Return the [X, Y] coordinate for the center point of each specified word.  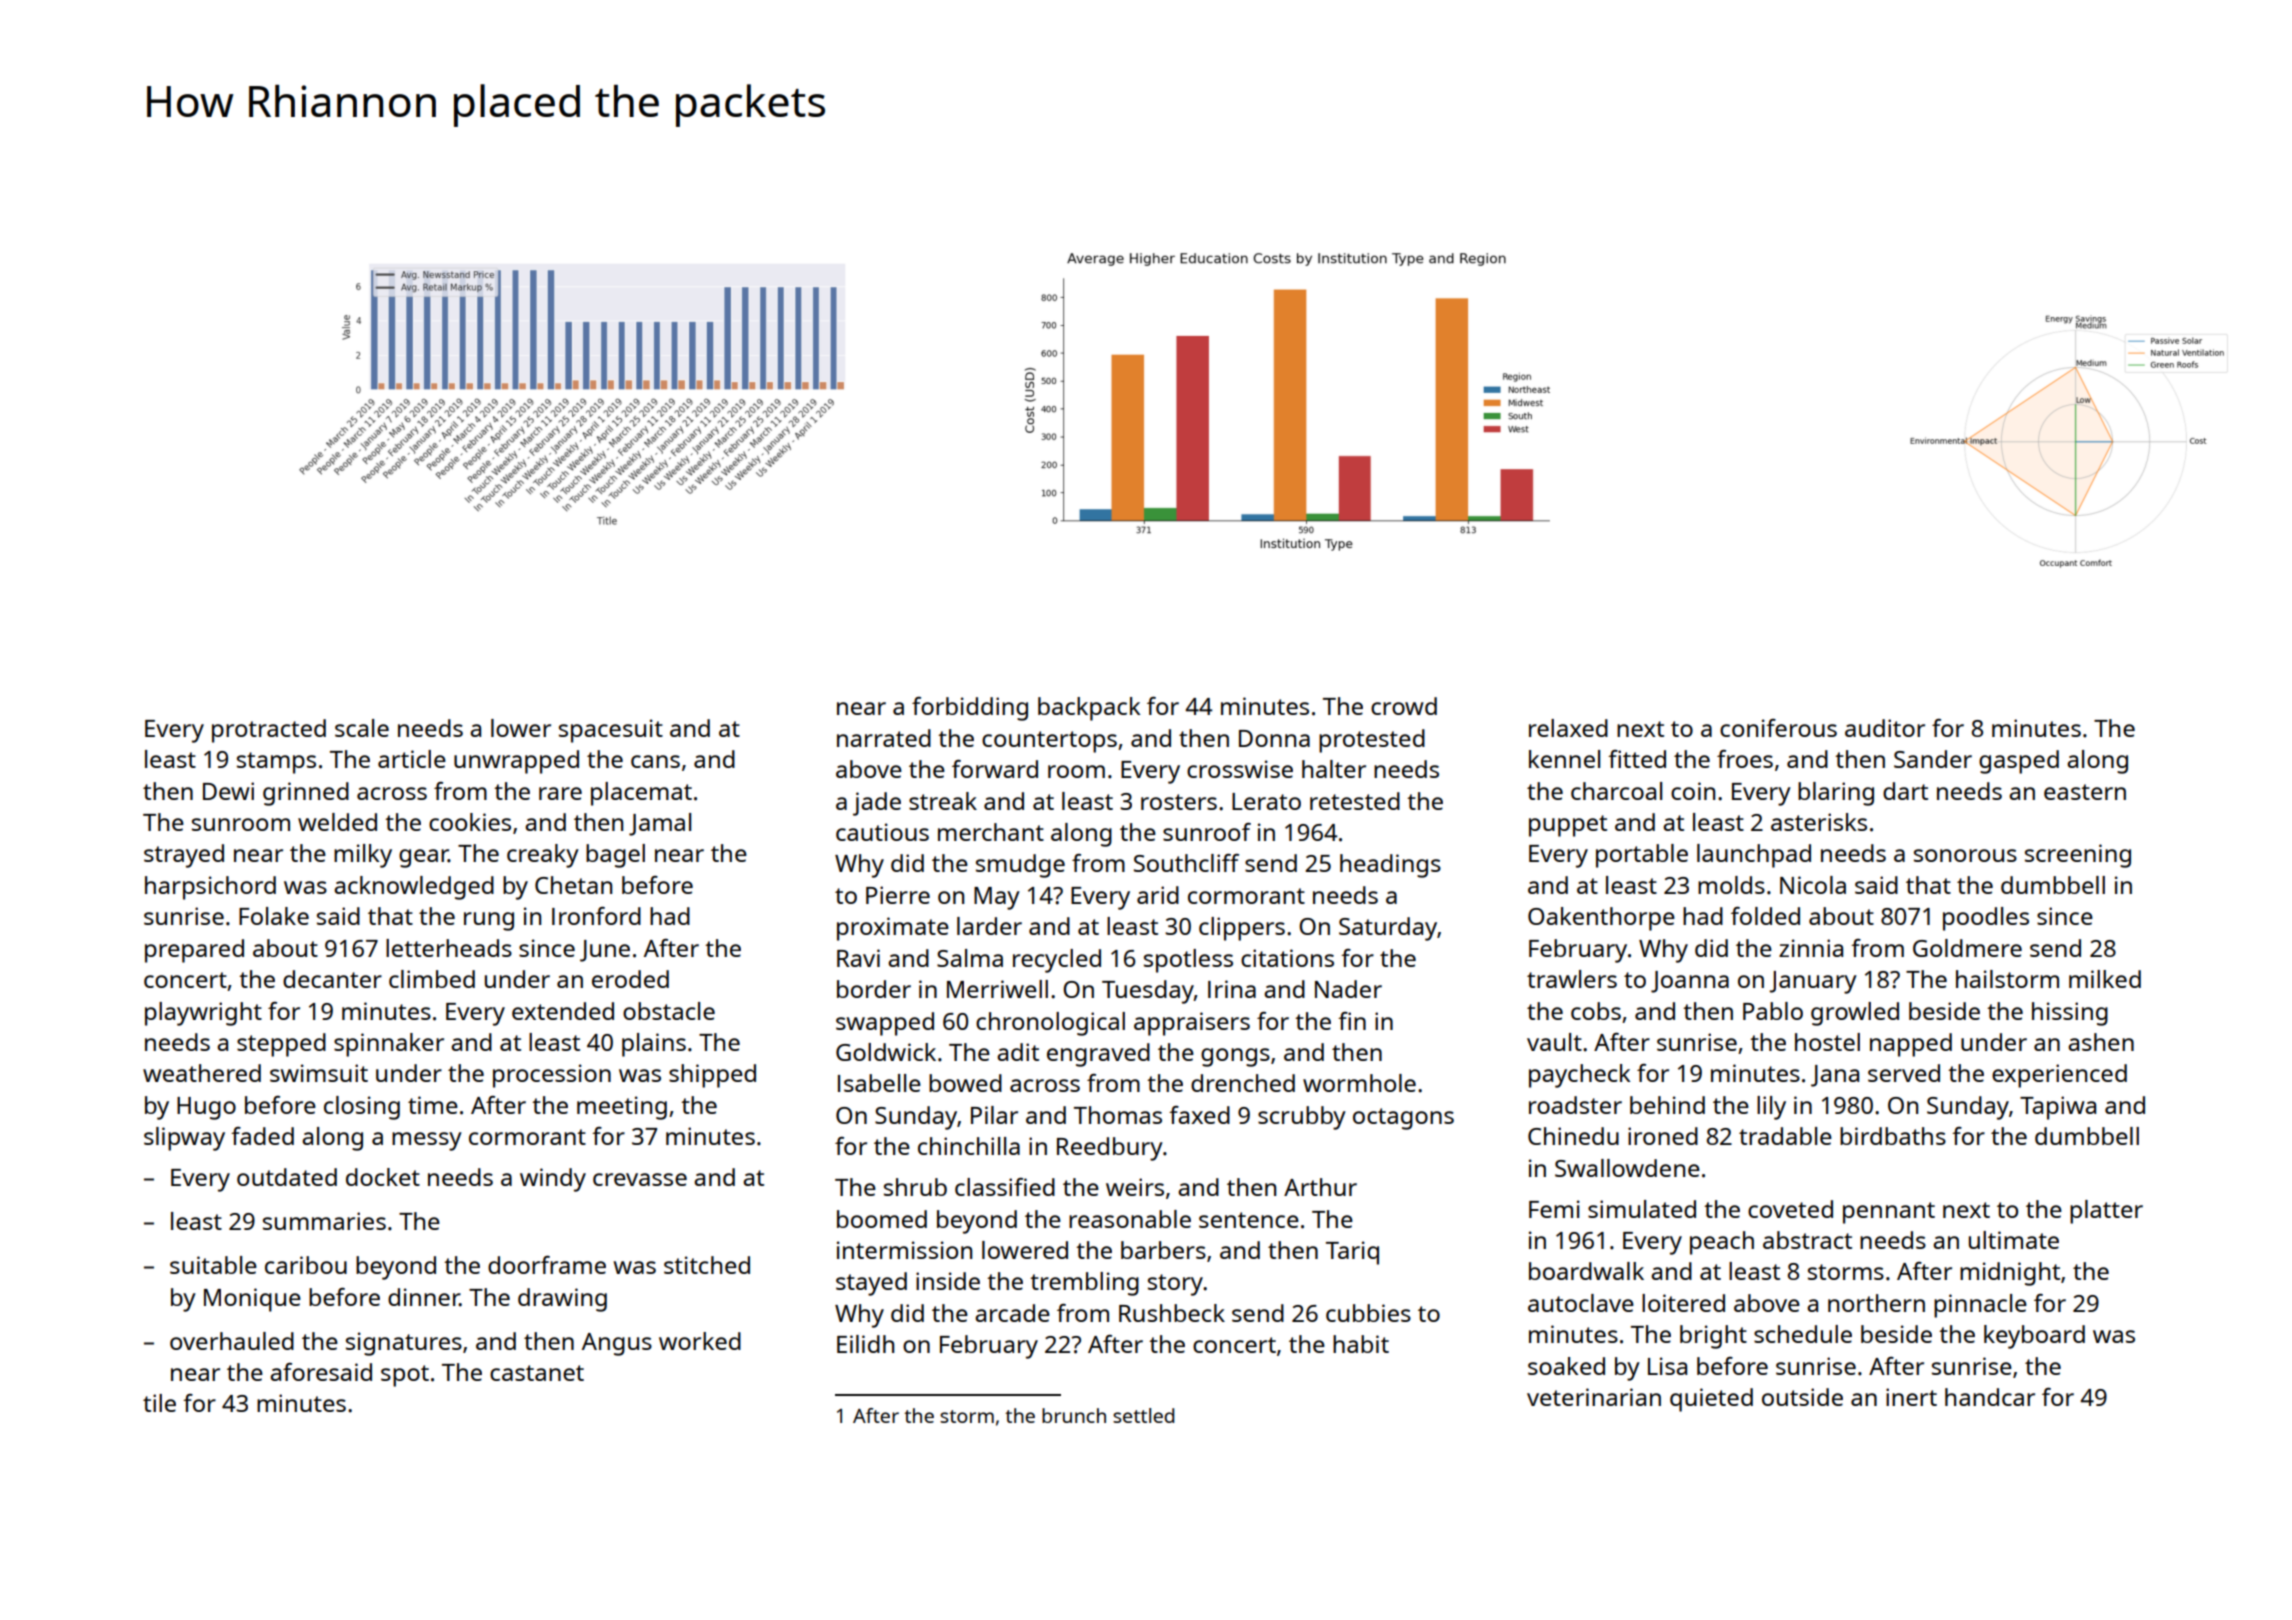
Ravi [858, 958]
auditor [1885, 728]
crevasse [640, 1179]
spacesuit [611, 731]
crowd [1404, 706]
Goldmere [1967, 948]
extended [563, 1011]
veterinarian [1594, 1397]
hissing [2070, 1014]
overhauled [232, 1341]
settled [1143, 1415]
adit [1018, 1052]
